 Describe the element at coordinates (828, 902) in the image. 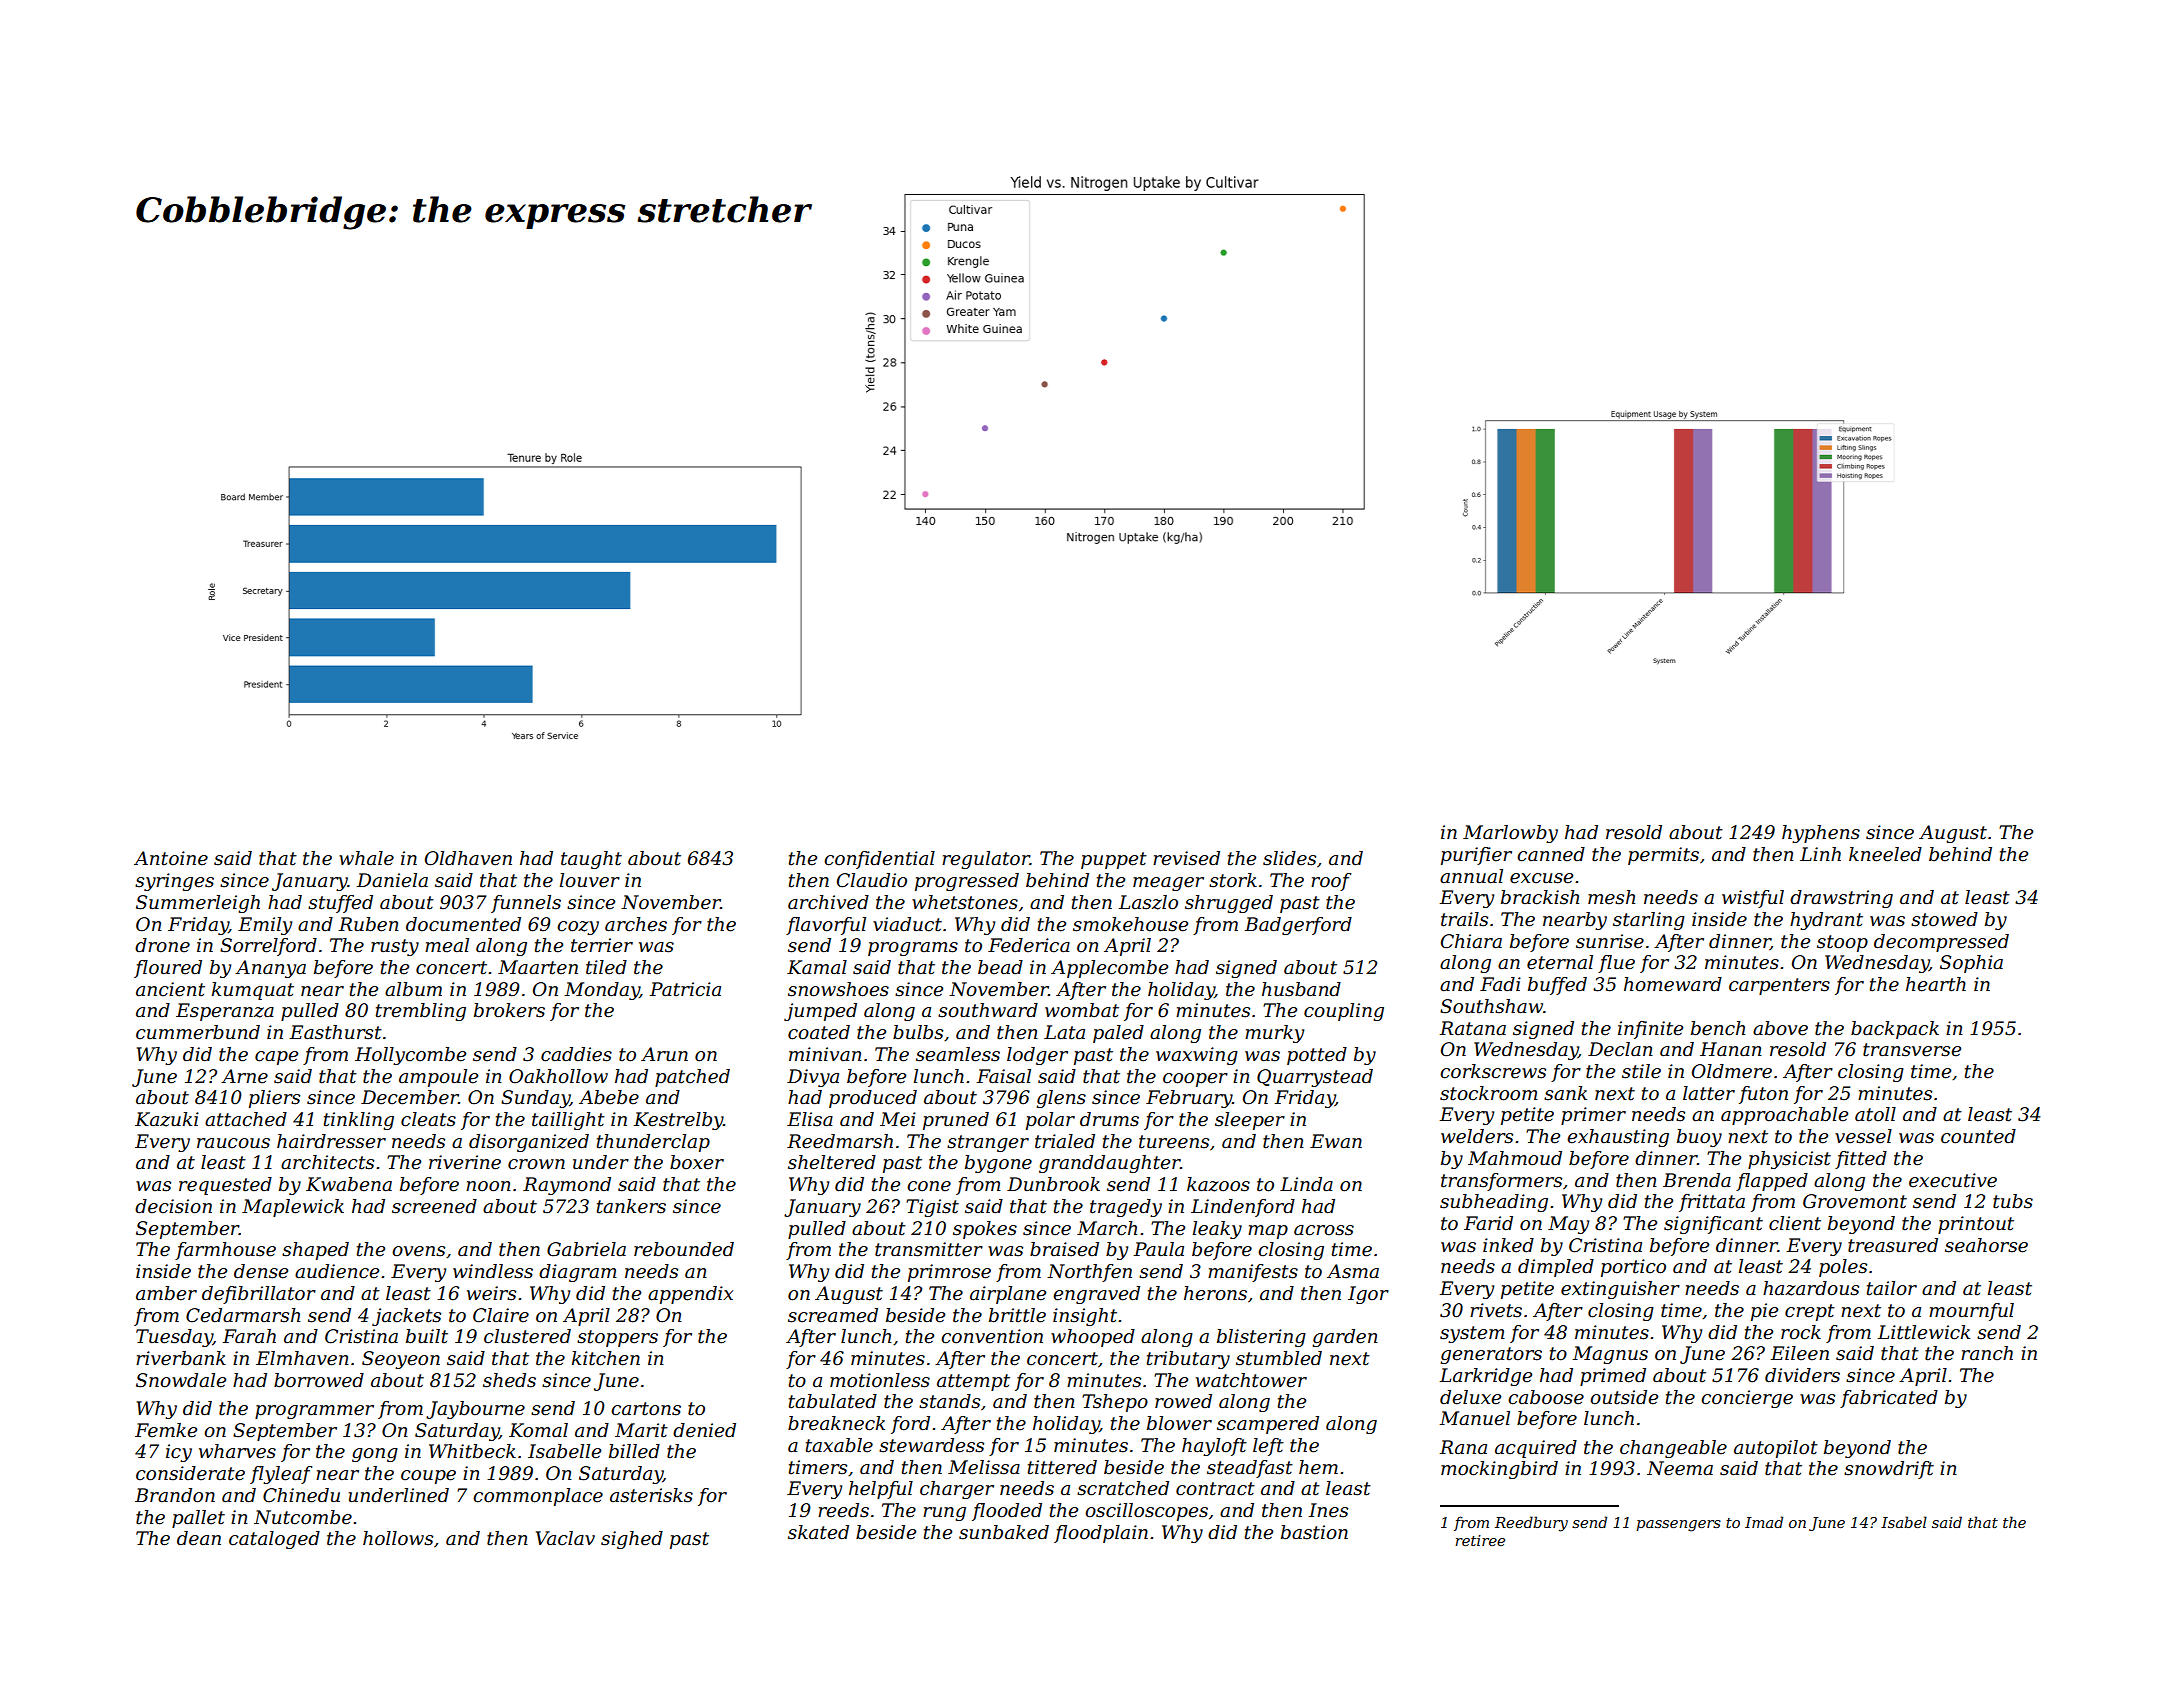

I see `archived` at that location.
